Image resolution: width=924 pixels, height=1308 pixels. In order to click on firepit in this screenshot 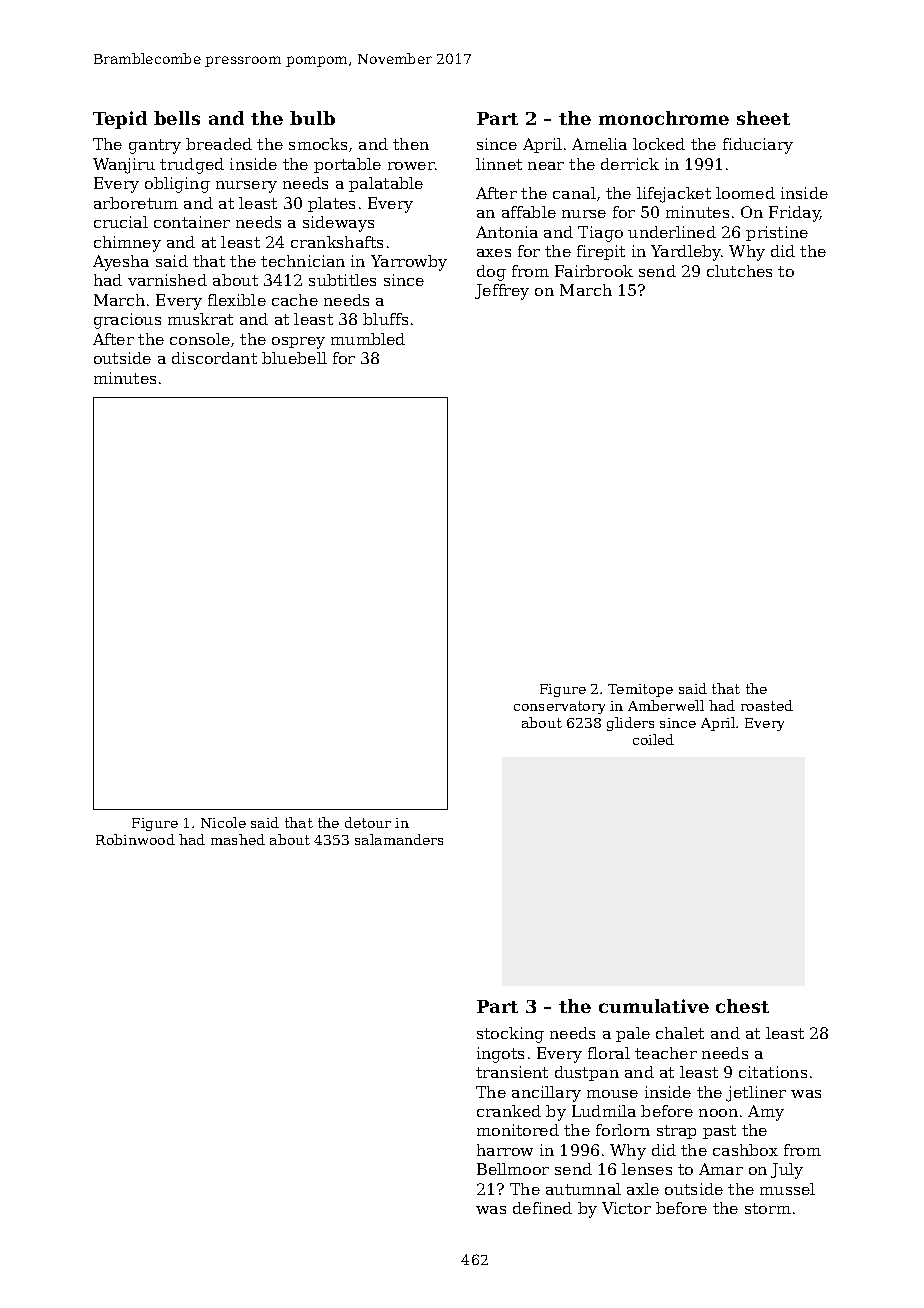, I will do `click(601, 252)`.
